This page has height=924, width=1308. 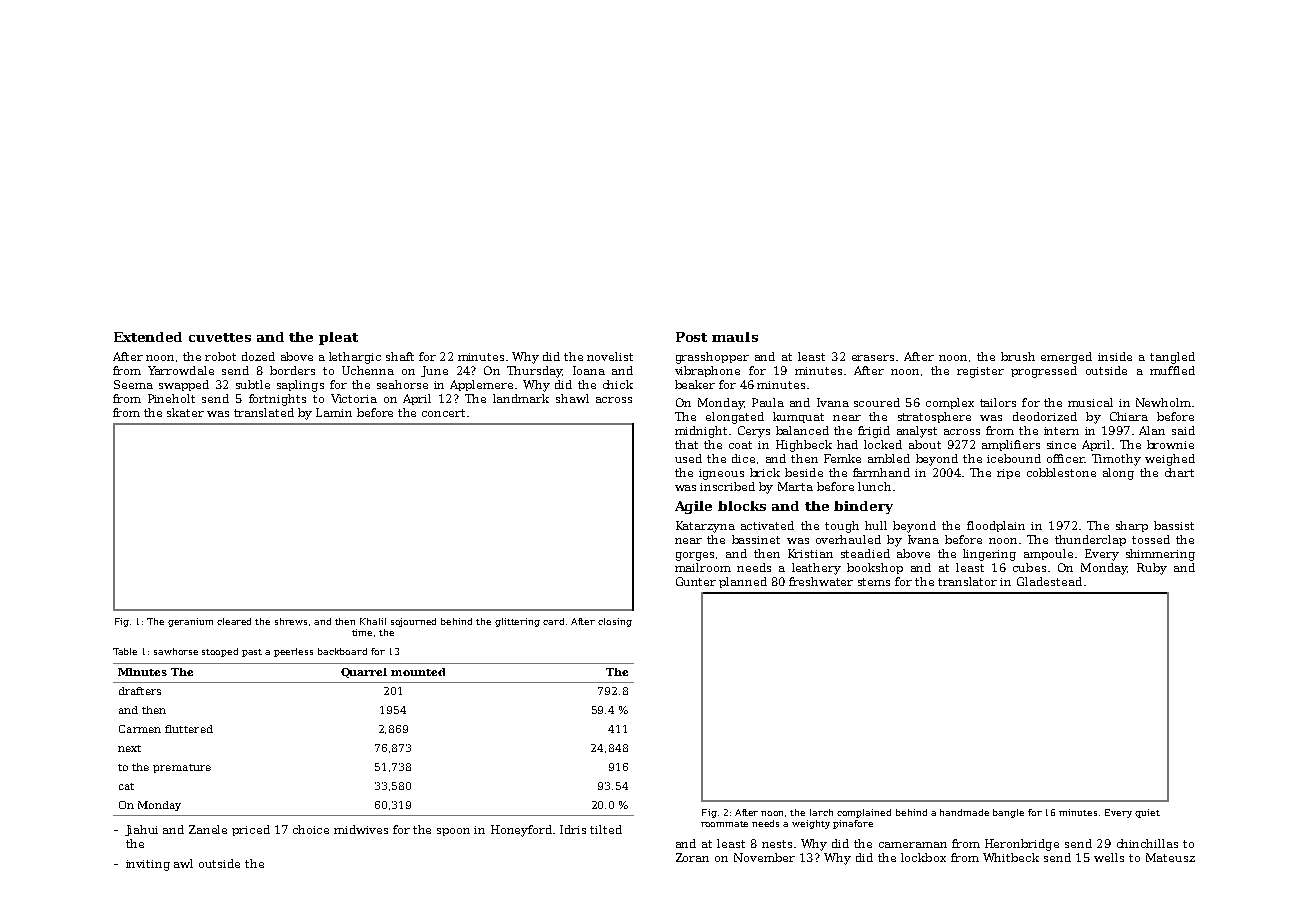 What do you see at coordinates (693, 507) in the page?
I see `Agile` at bounding box center [693, 507].
